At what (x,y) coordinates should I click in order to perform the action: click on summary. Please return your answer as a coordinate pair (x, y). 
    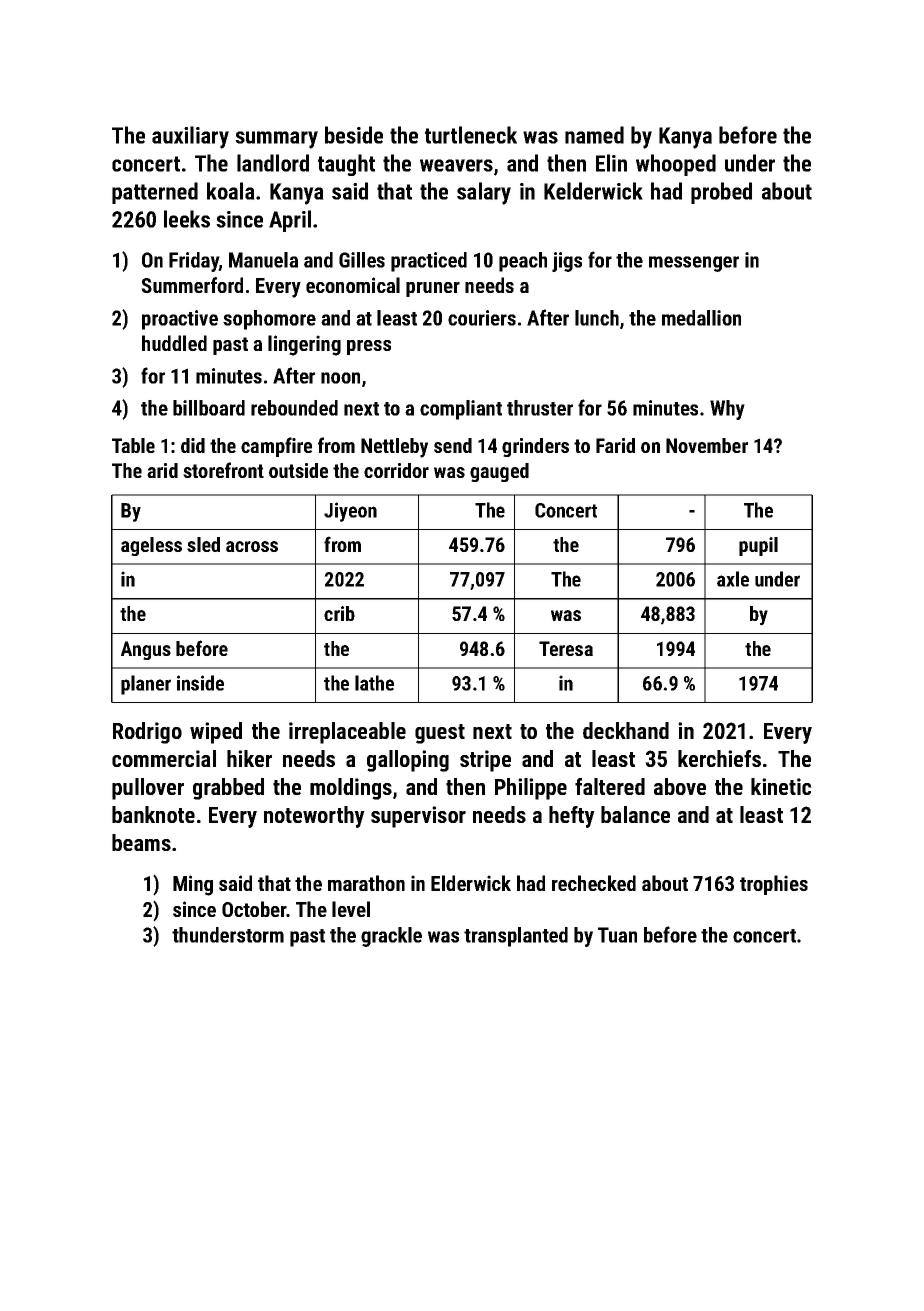
    Looking at the image, I should click on (276, 140).
